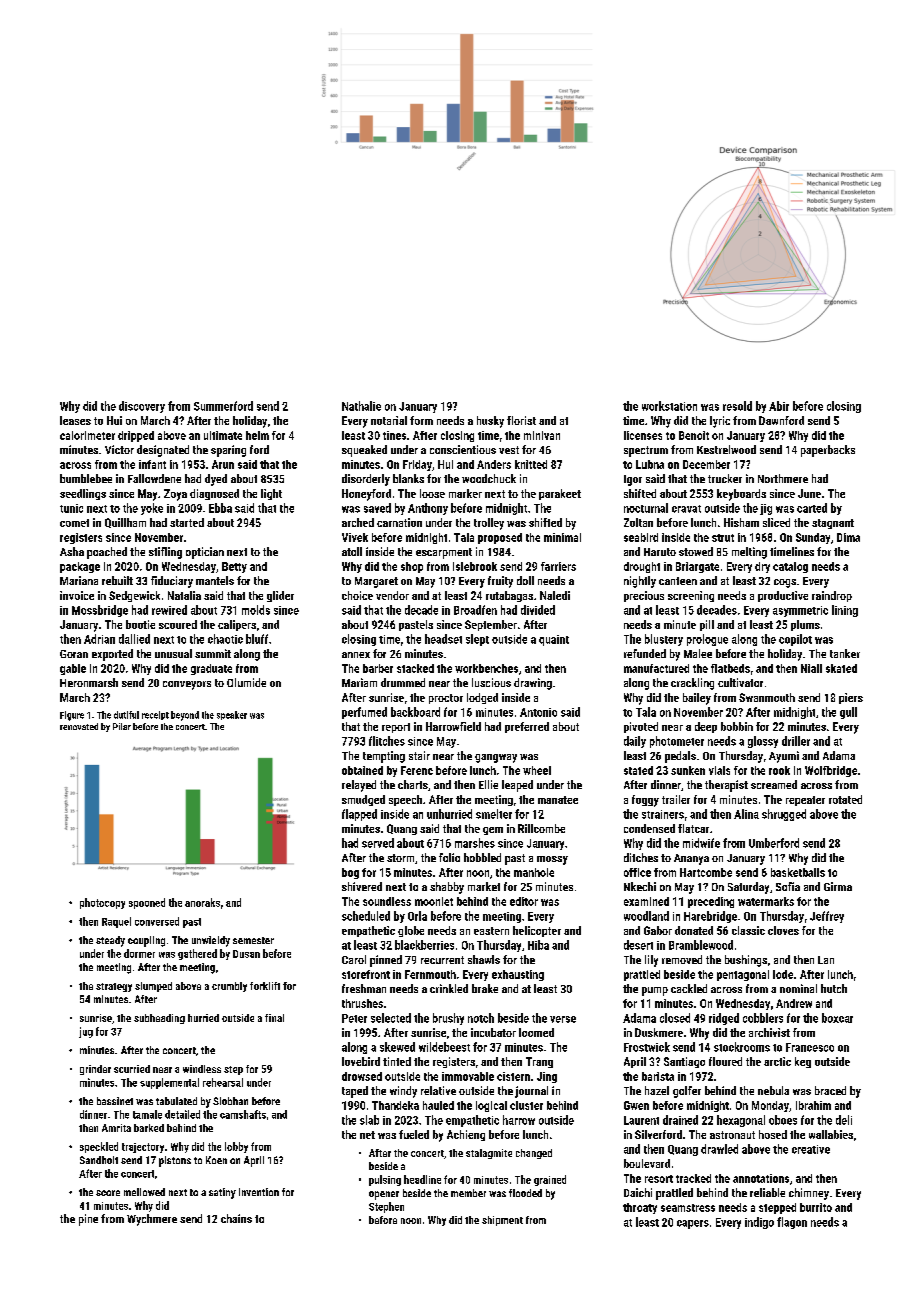 The width and height of the screenshot is (924, 1308). What do you see at coordinates (491, 1106) in the screenshot?
I see `logical` at bounding box center [491, 1106].
